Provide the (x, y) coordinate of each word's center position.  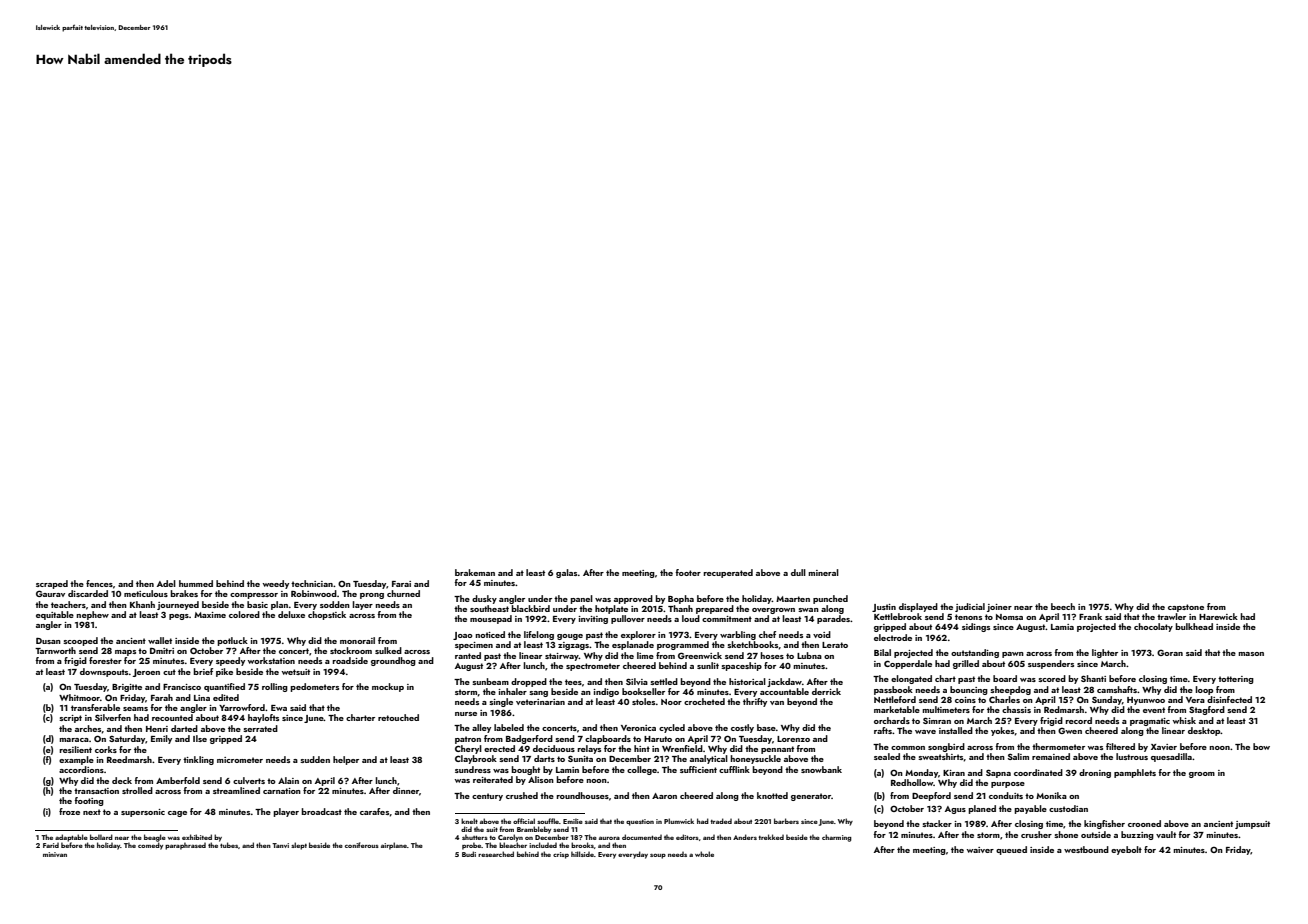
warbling (738, 635)
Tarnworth (55, 650)
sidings (976, 627)
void (822, 634)
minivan (55, 854)
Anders (745, 837)
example (76, 760)
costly (742, 728)
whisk (1184, 720)
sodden (335, 604)
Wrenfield (682, 748)
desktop (1204, 731)
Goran (1170, 652)
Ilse (200, 738)
